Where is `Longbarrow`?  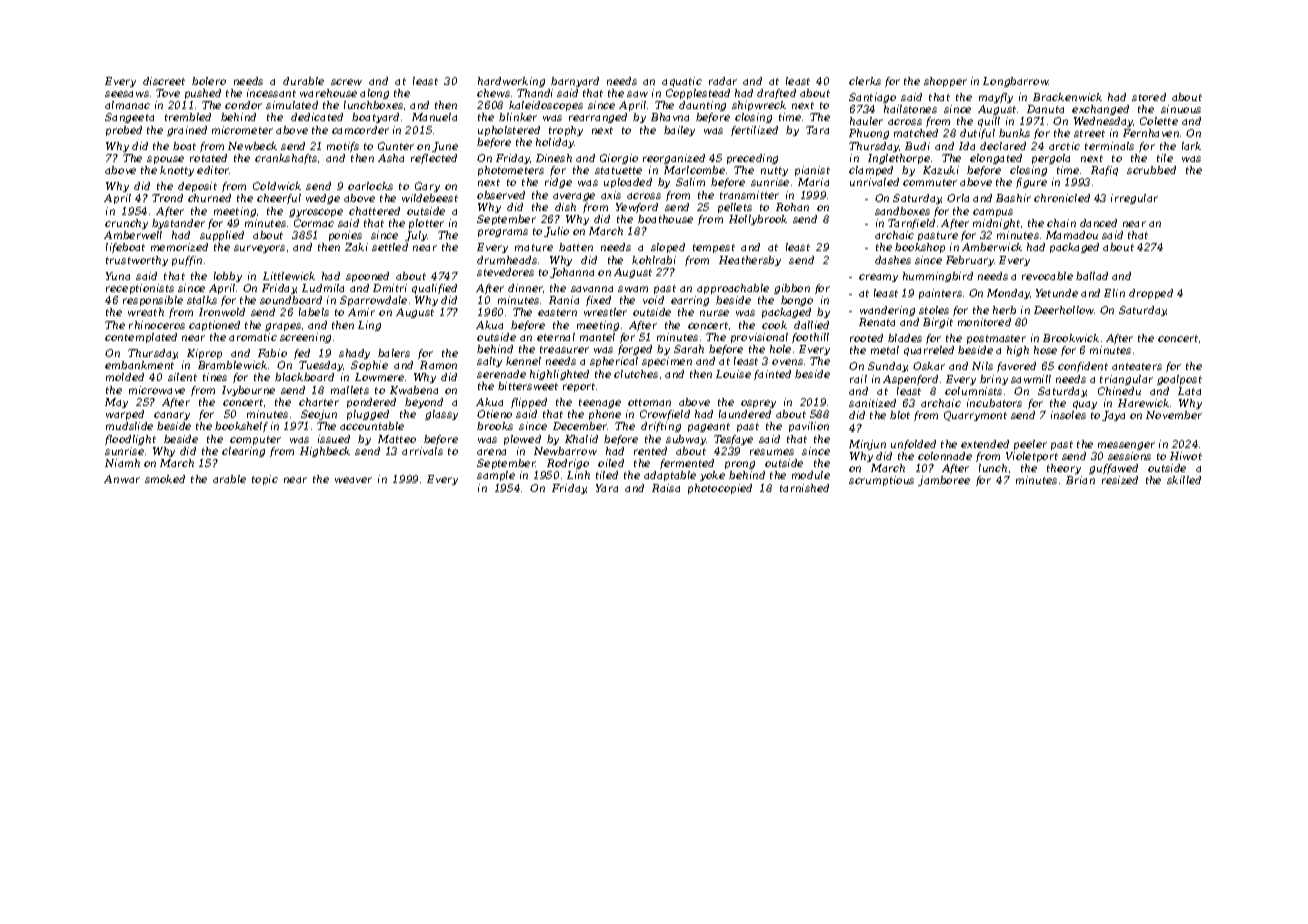
Longbarrow is located at coordinates (1016, 82).
